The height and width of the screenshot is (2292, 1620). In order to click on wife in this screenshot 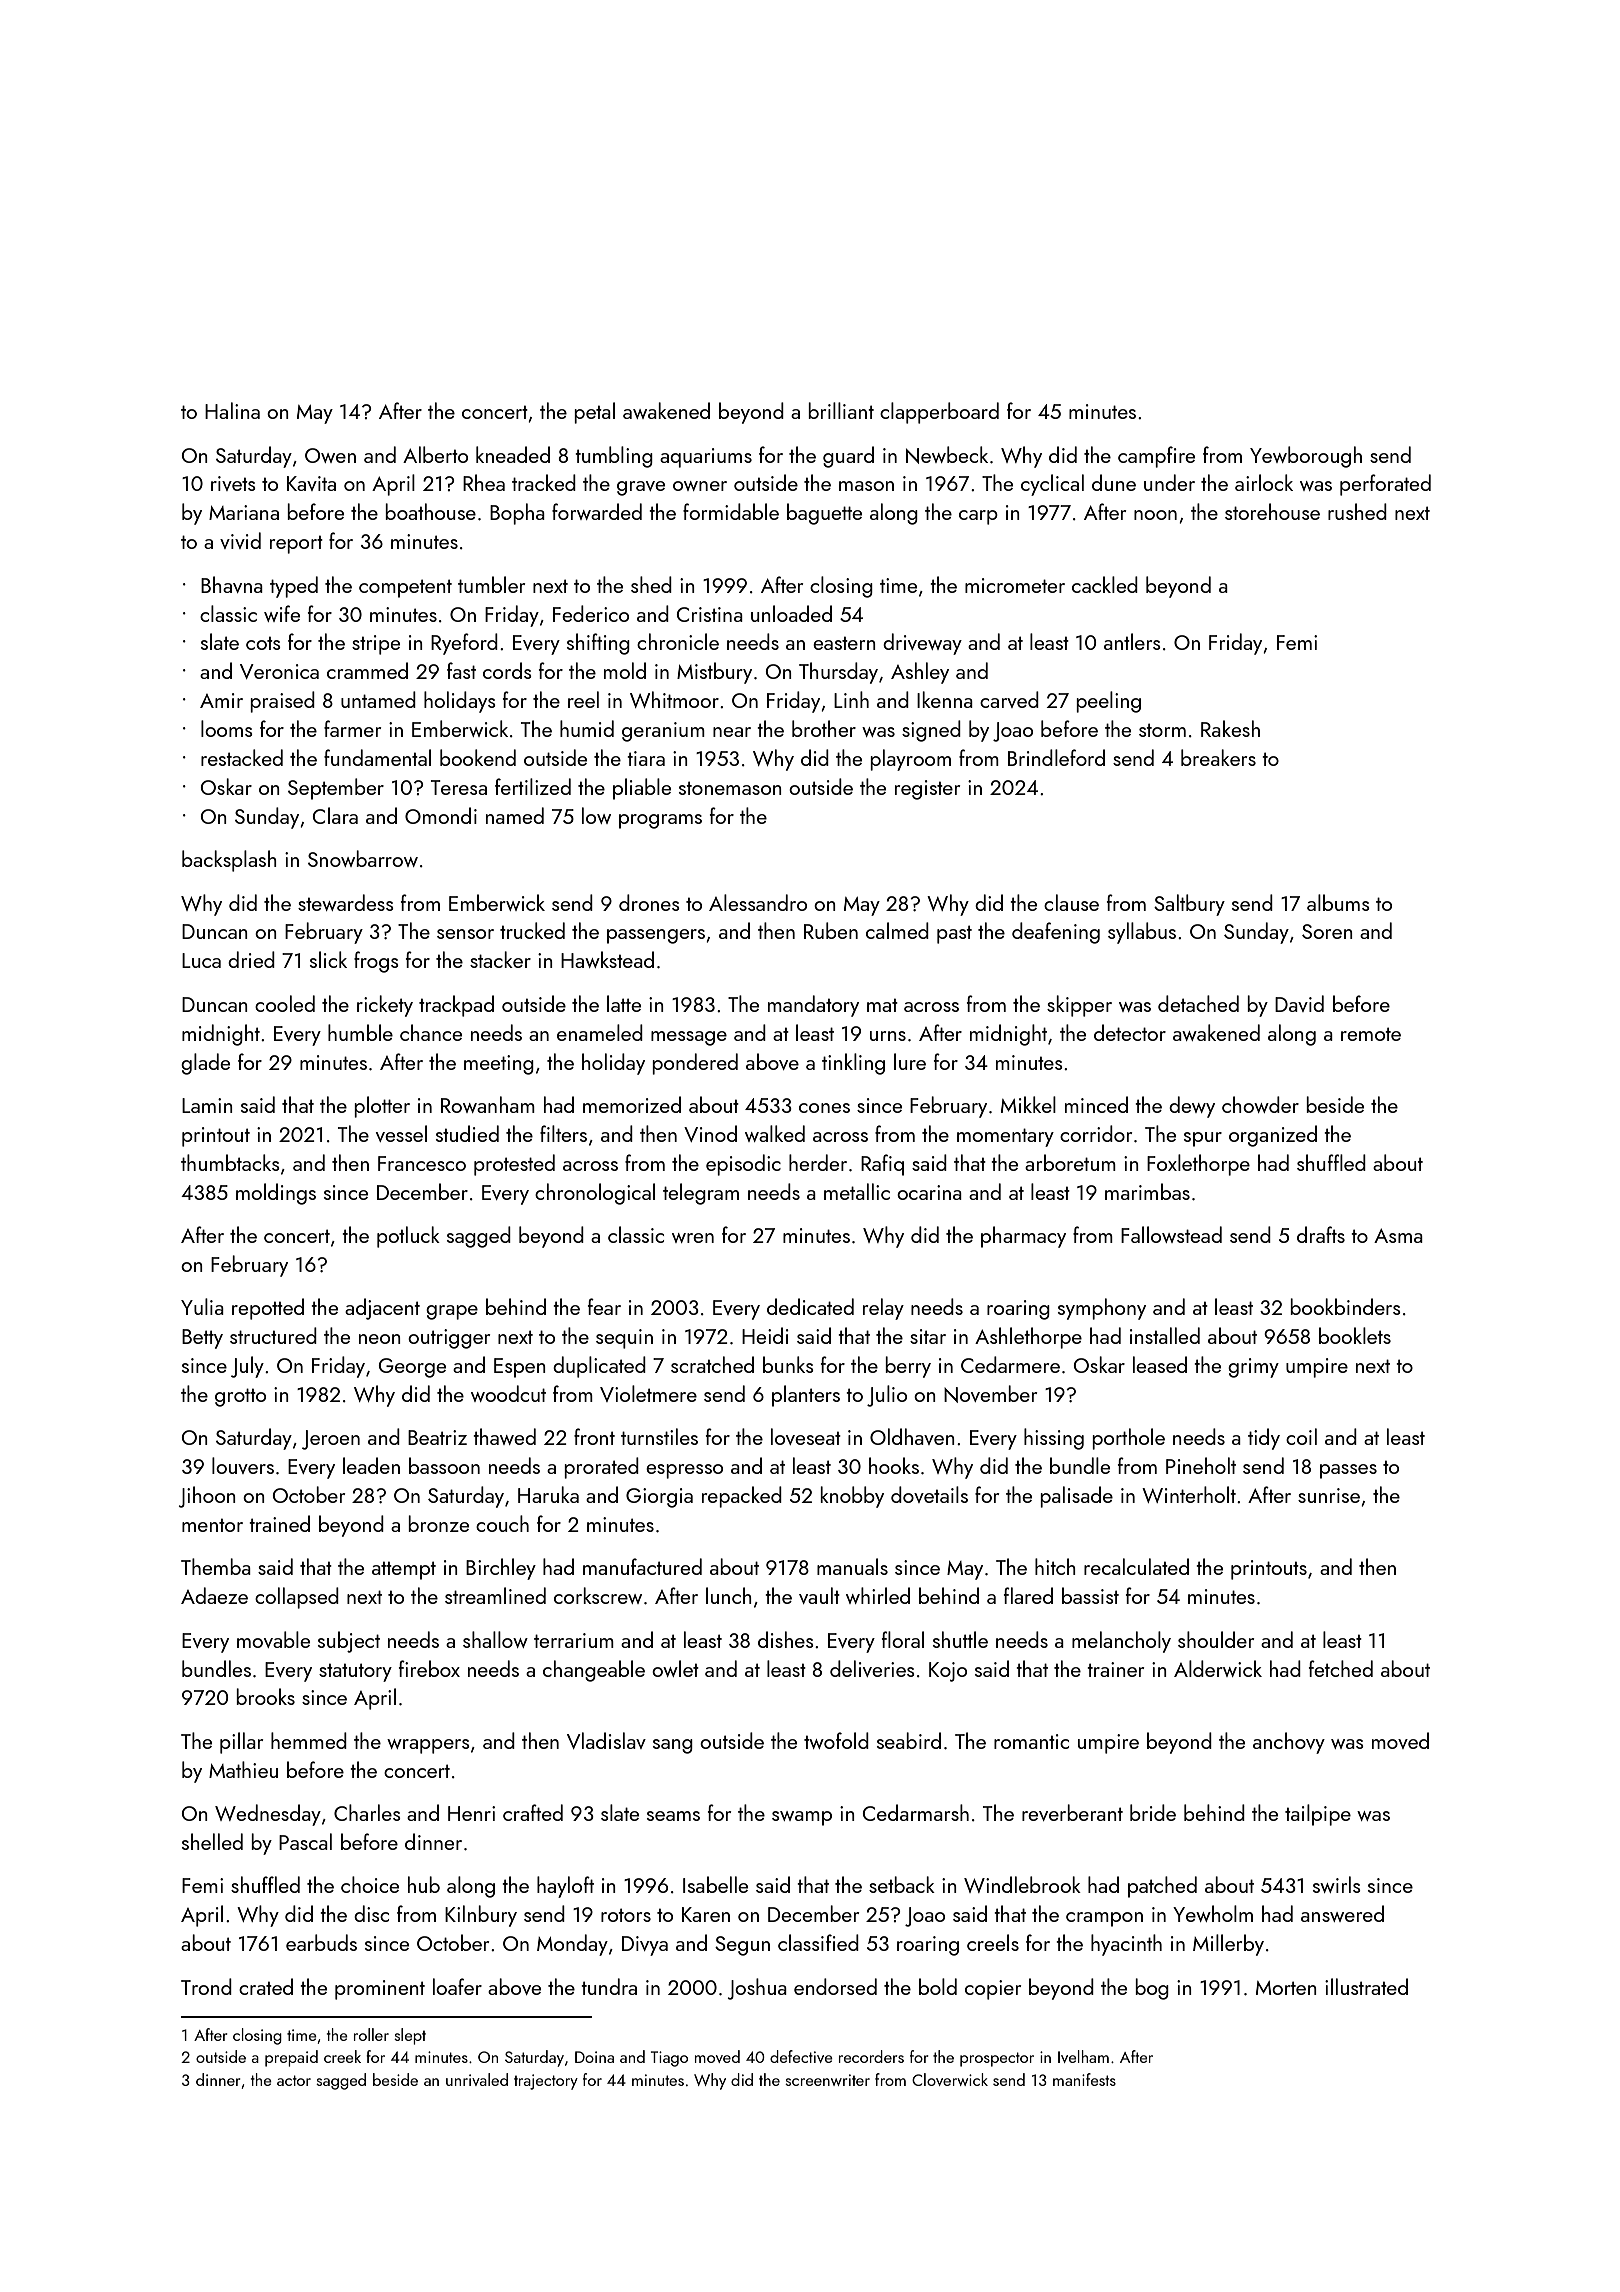, I will do `click(282, 613)`.
